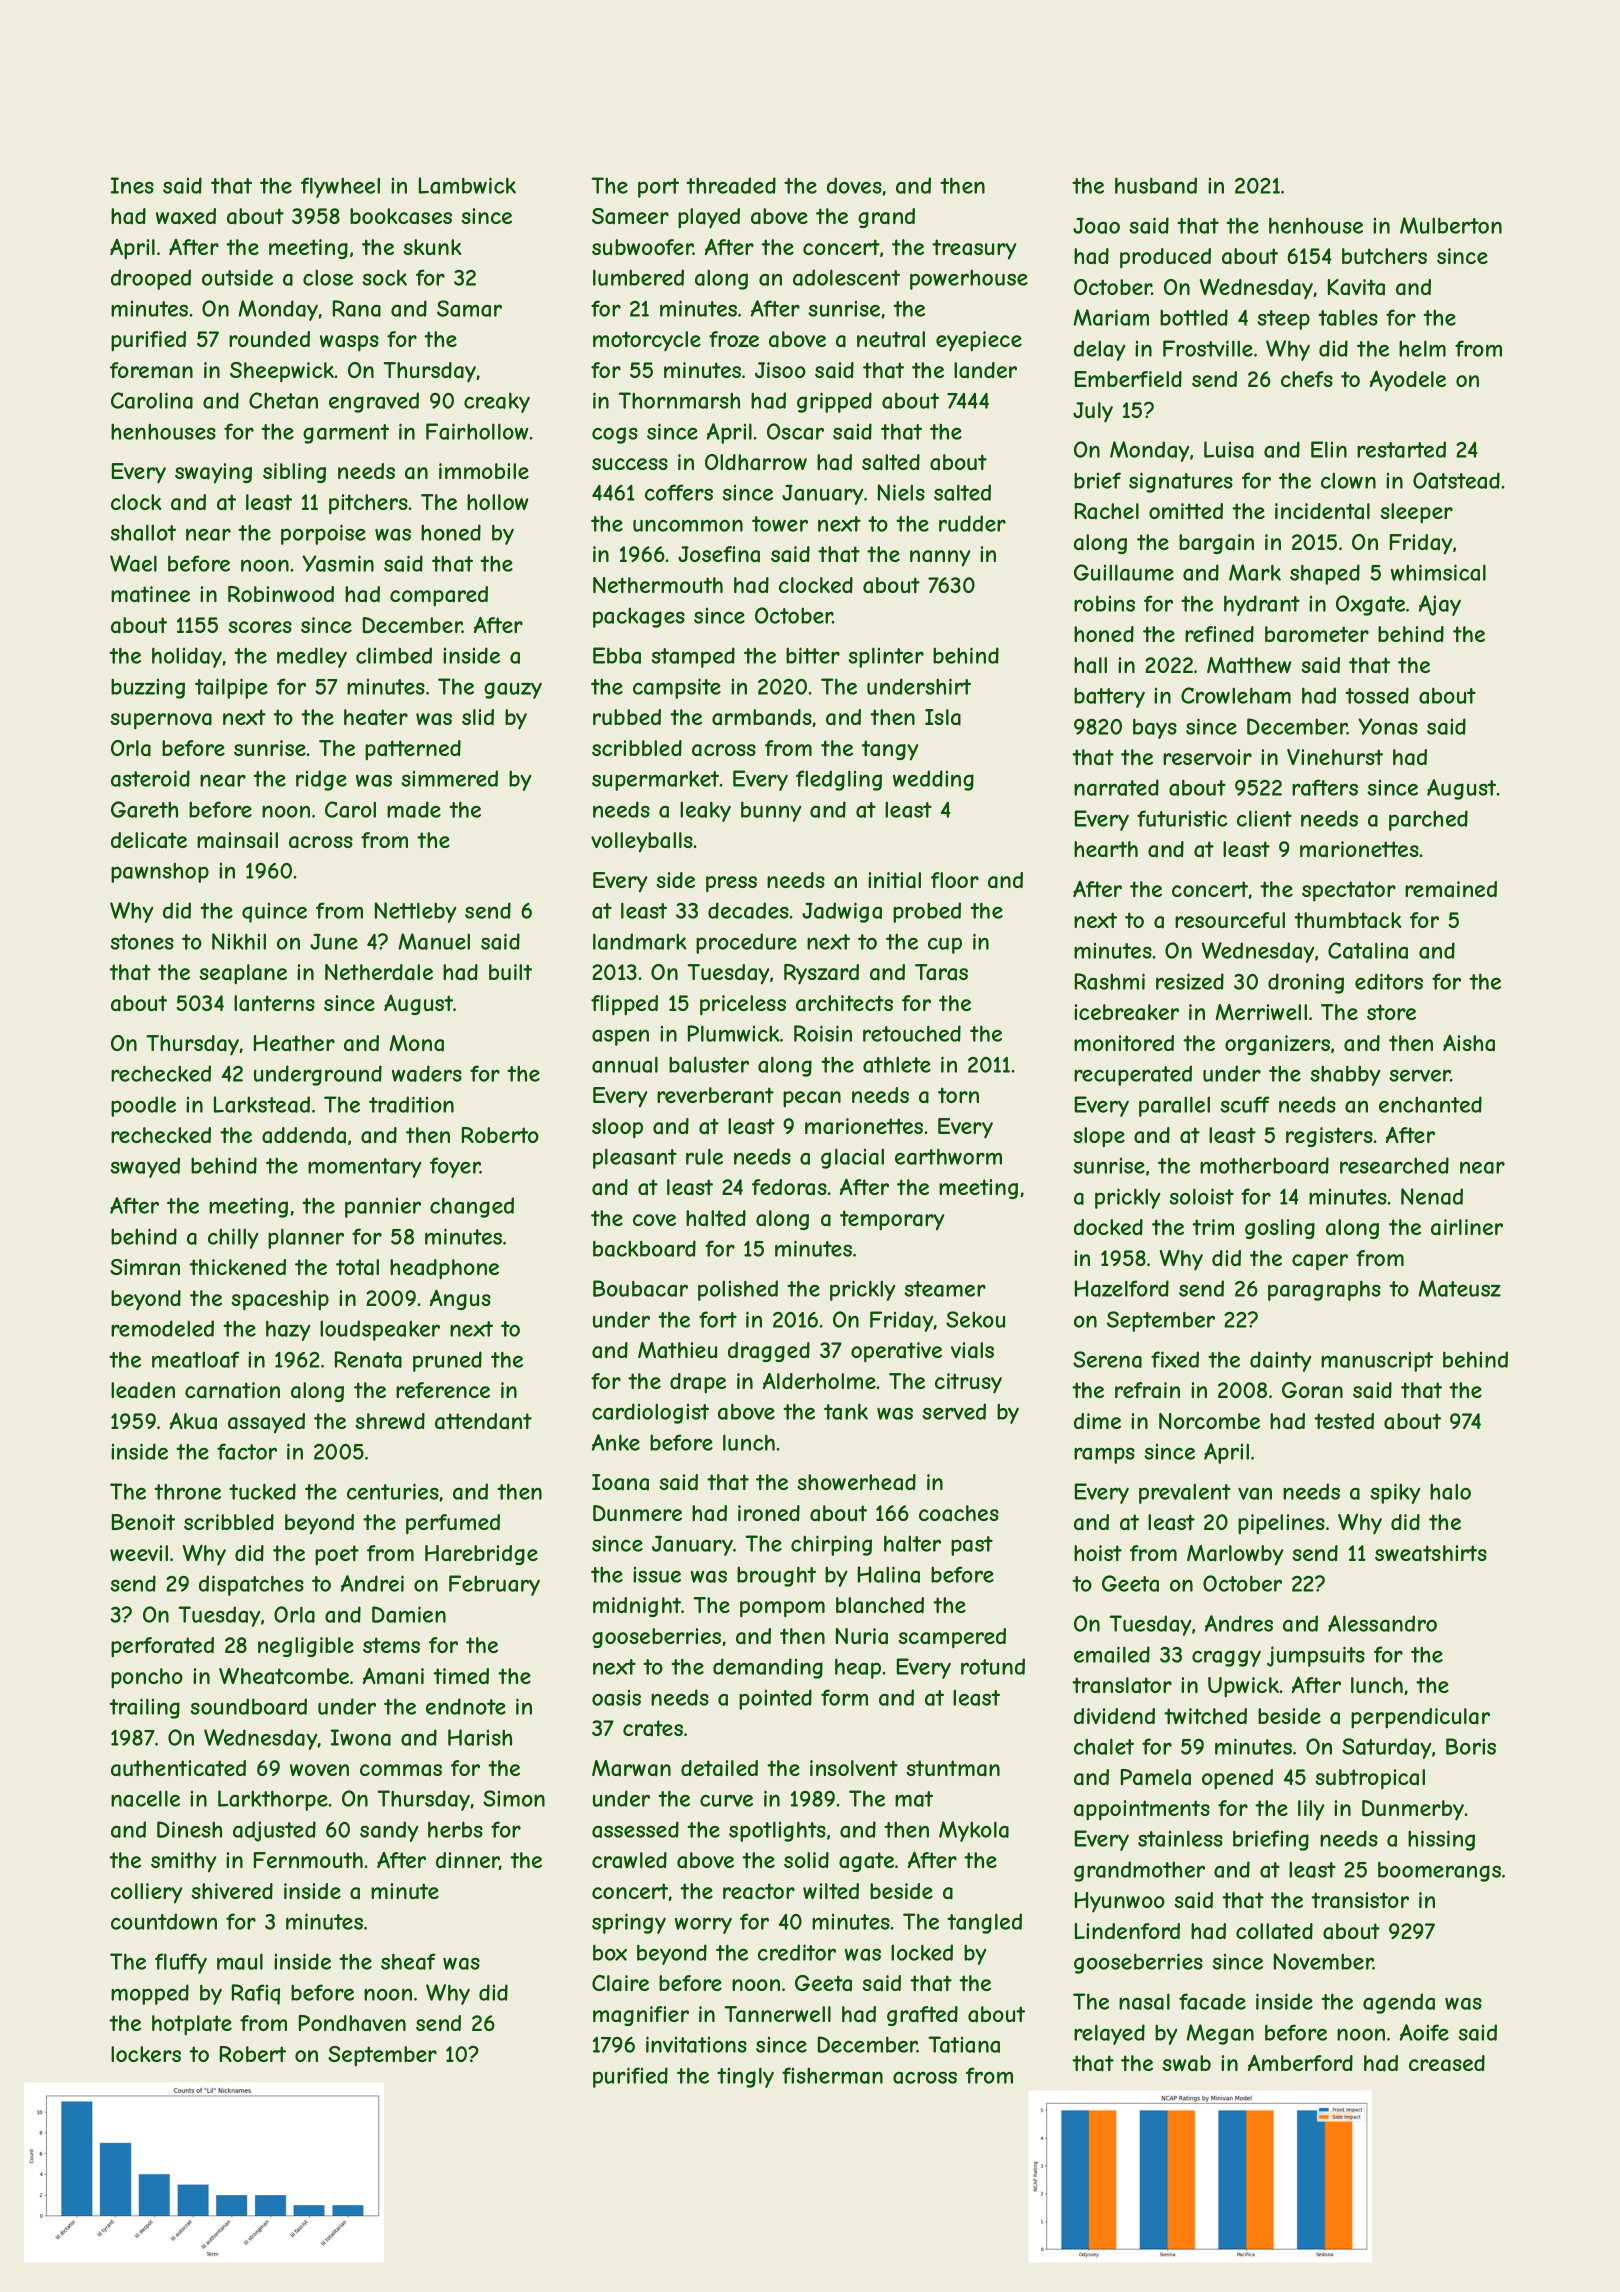 The width and height of the document is (1620, 2292). Describe the element at coordinates (964, 2044) in the document. I see `Tatiana` at that location.
